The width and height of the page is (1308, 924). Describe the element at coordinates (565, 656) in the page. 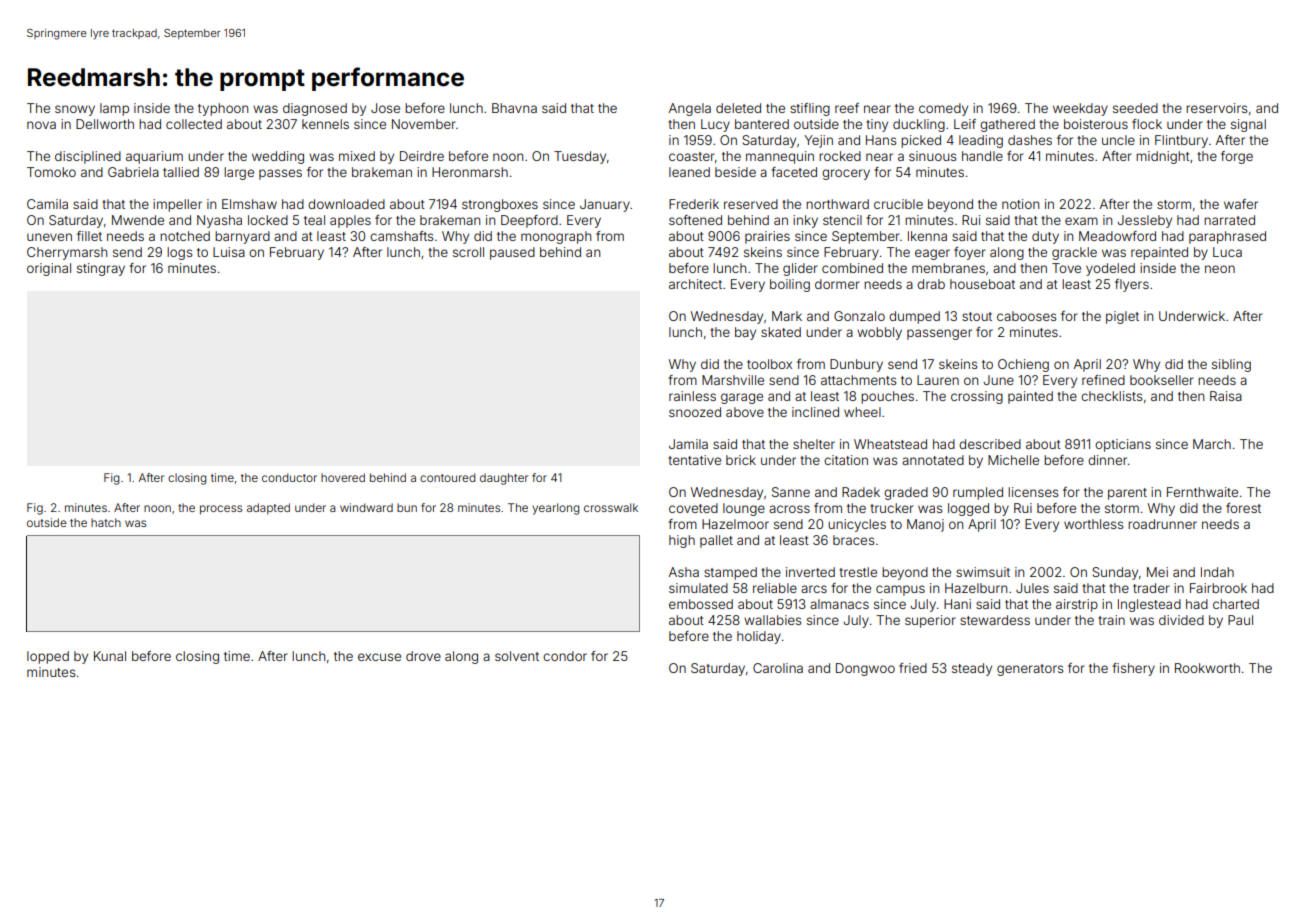

I see `condor` at that location.
